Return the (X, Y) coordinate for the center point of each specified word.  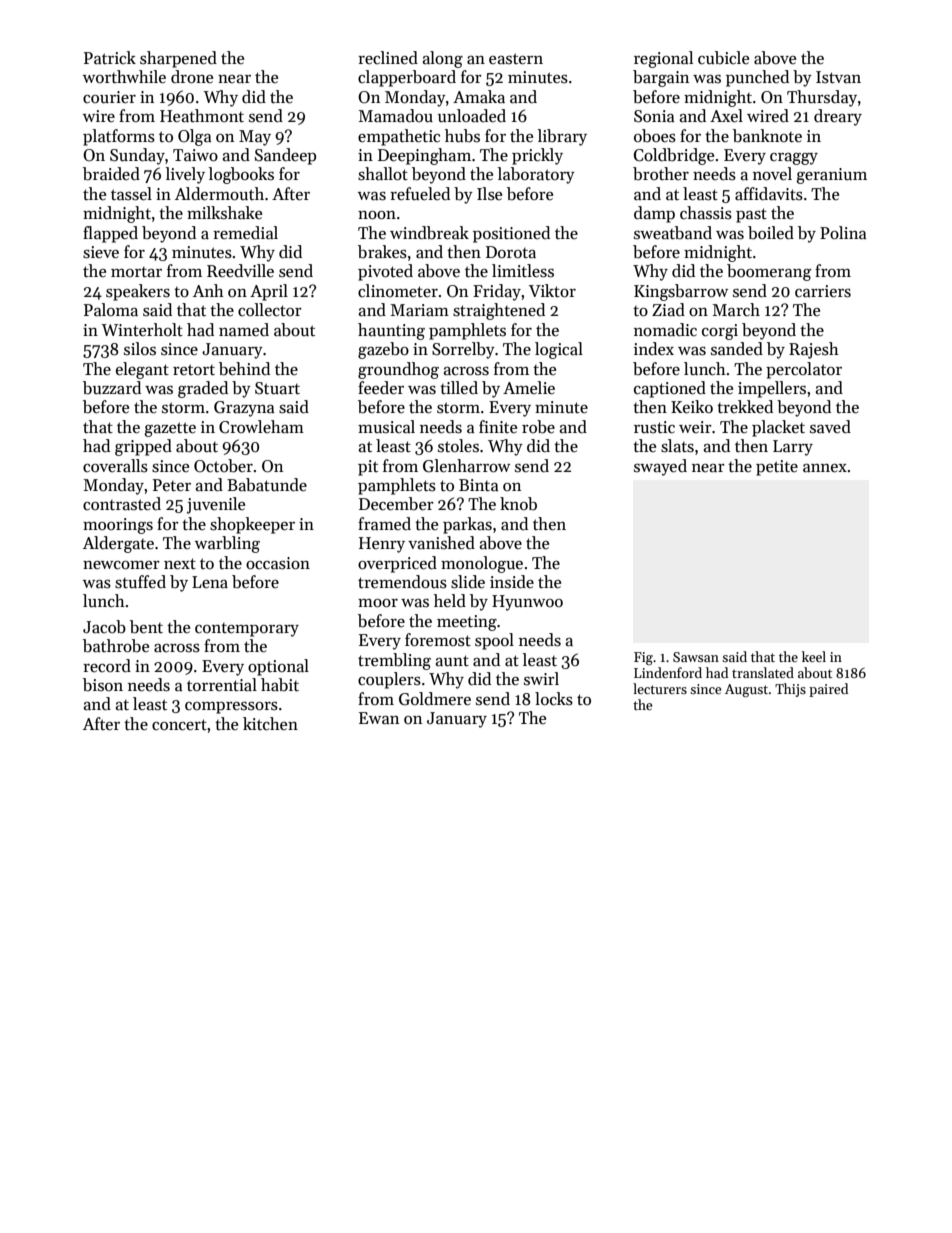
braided (111, 174)
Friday (497, 292)
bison (103, 685)
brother (661, 174)
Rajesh (814, 350)
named (244, 330)
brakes (382, 252)
